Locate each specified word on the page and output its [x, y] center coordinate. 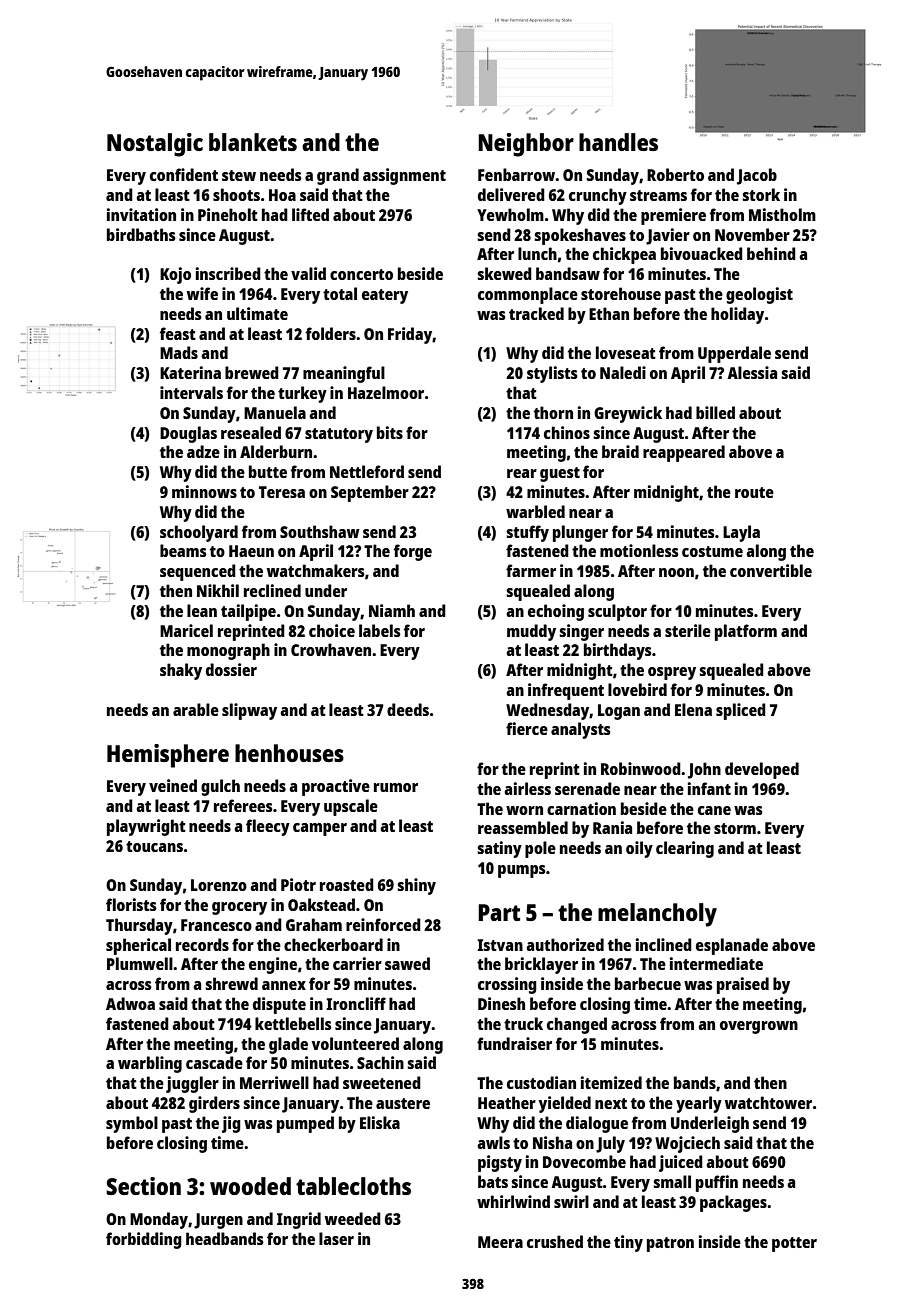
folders [331, 333]
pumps [522, 871]
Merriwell [274, 1082]
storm [735, 828]
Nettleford [367, 471]
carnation [581, 808]
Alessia [752, 372]
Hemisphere [168, 756]
